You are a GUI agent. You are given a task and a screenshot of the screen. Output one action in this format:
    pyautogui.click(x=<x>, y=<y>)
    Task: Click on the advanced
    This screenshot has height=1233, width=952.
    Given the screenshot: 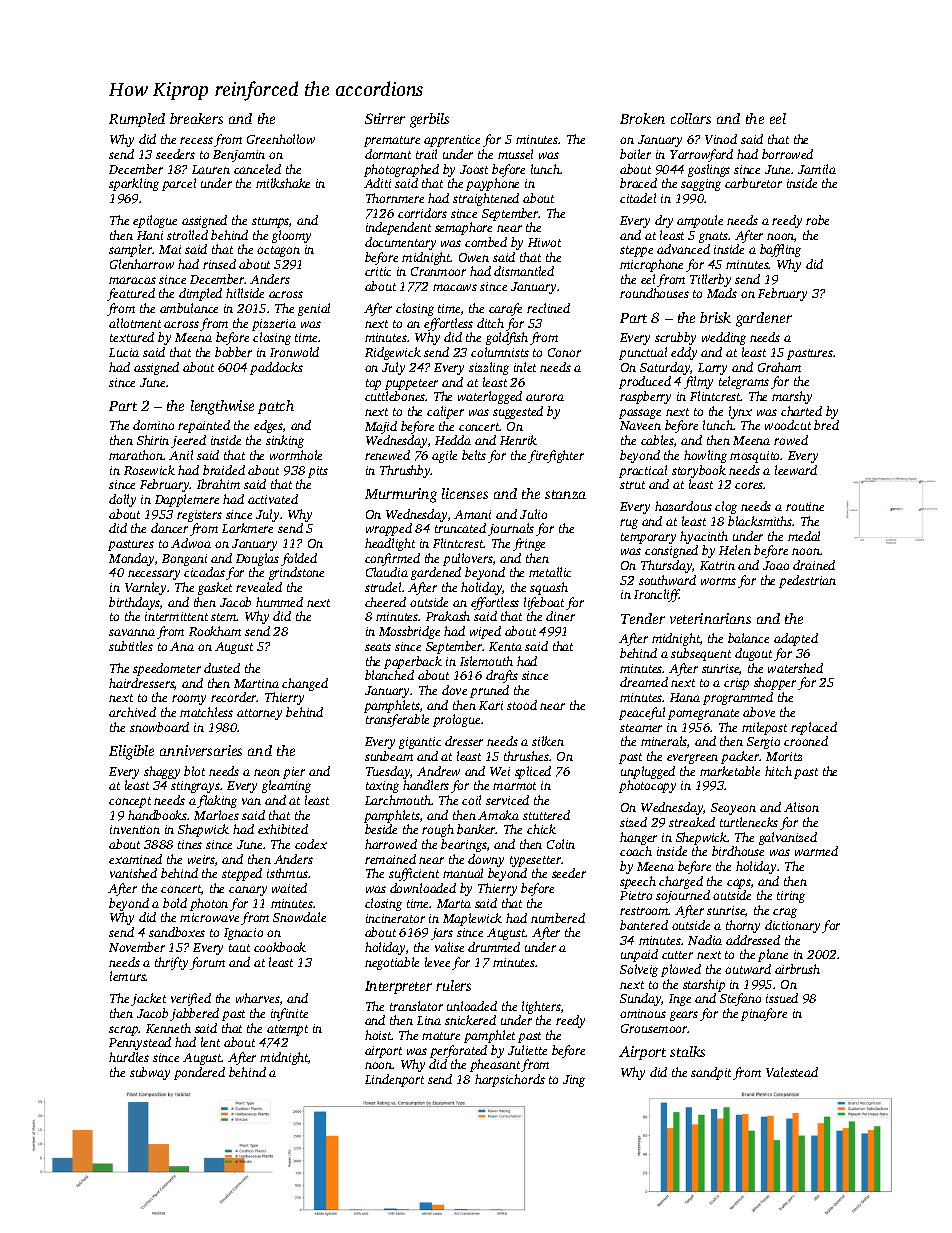 What is the action you would take?
    pyautogui.click(x=683, y=249)
